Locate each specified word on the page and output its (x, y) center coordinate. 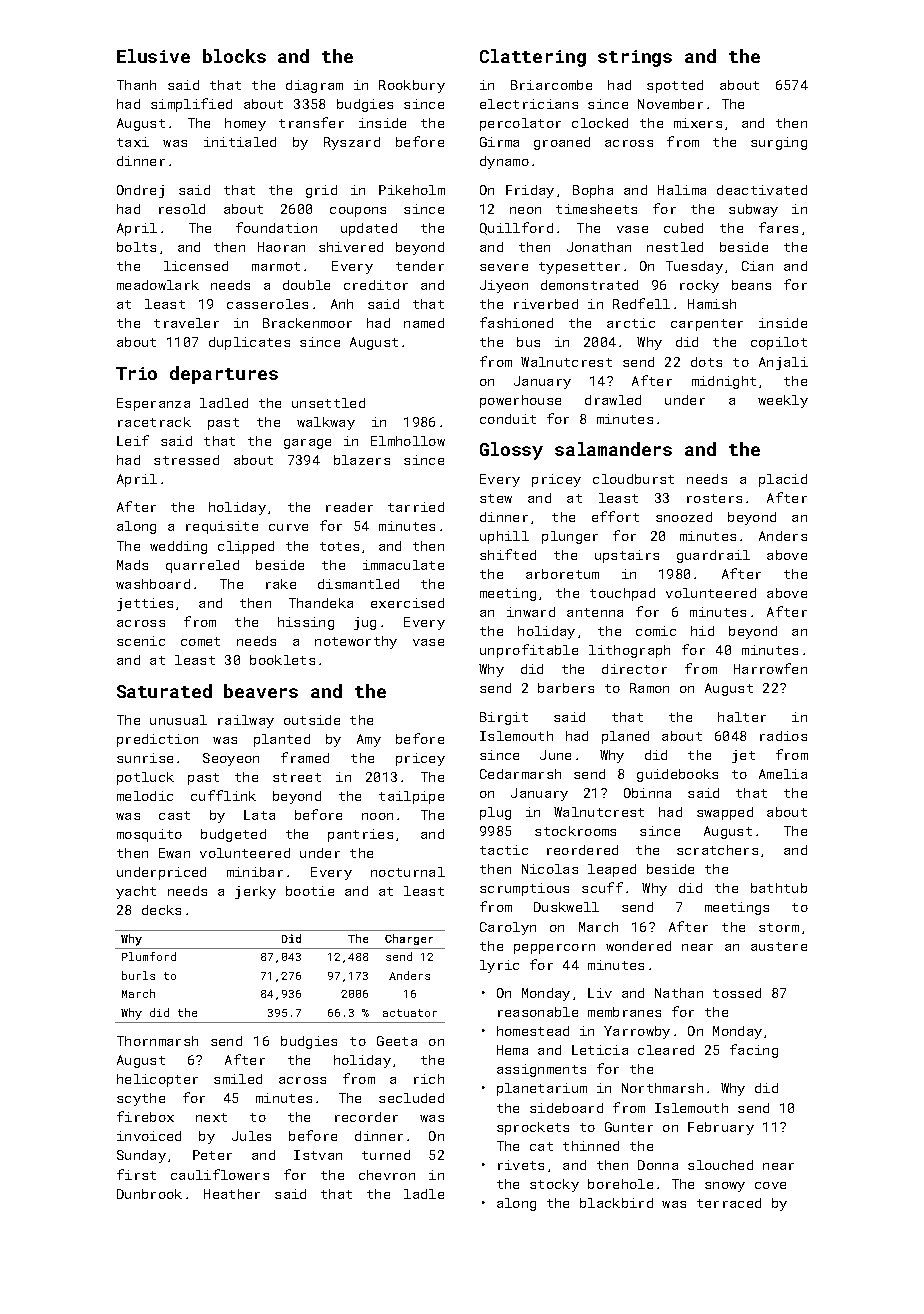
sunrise (145, 758)
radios (783, 736)
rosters (714, 498)
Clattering (533, 58)
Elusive (153, 56)
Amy (369, 740)
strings (635, 58)
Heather (232, 1194)
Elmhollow (408, 441)
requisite (222, 527)
